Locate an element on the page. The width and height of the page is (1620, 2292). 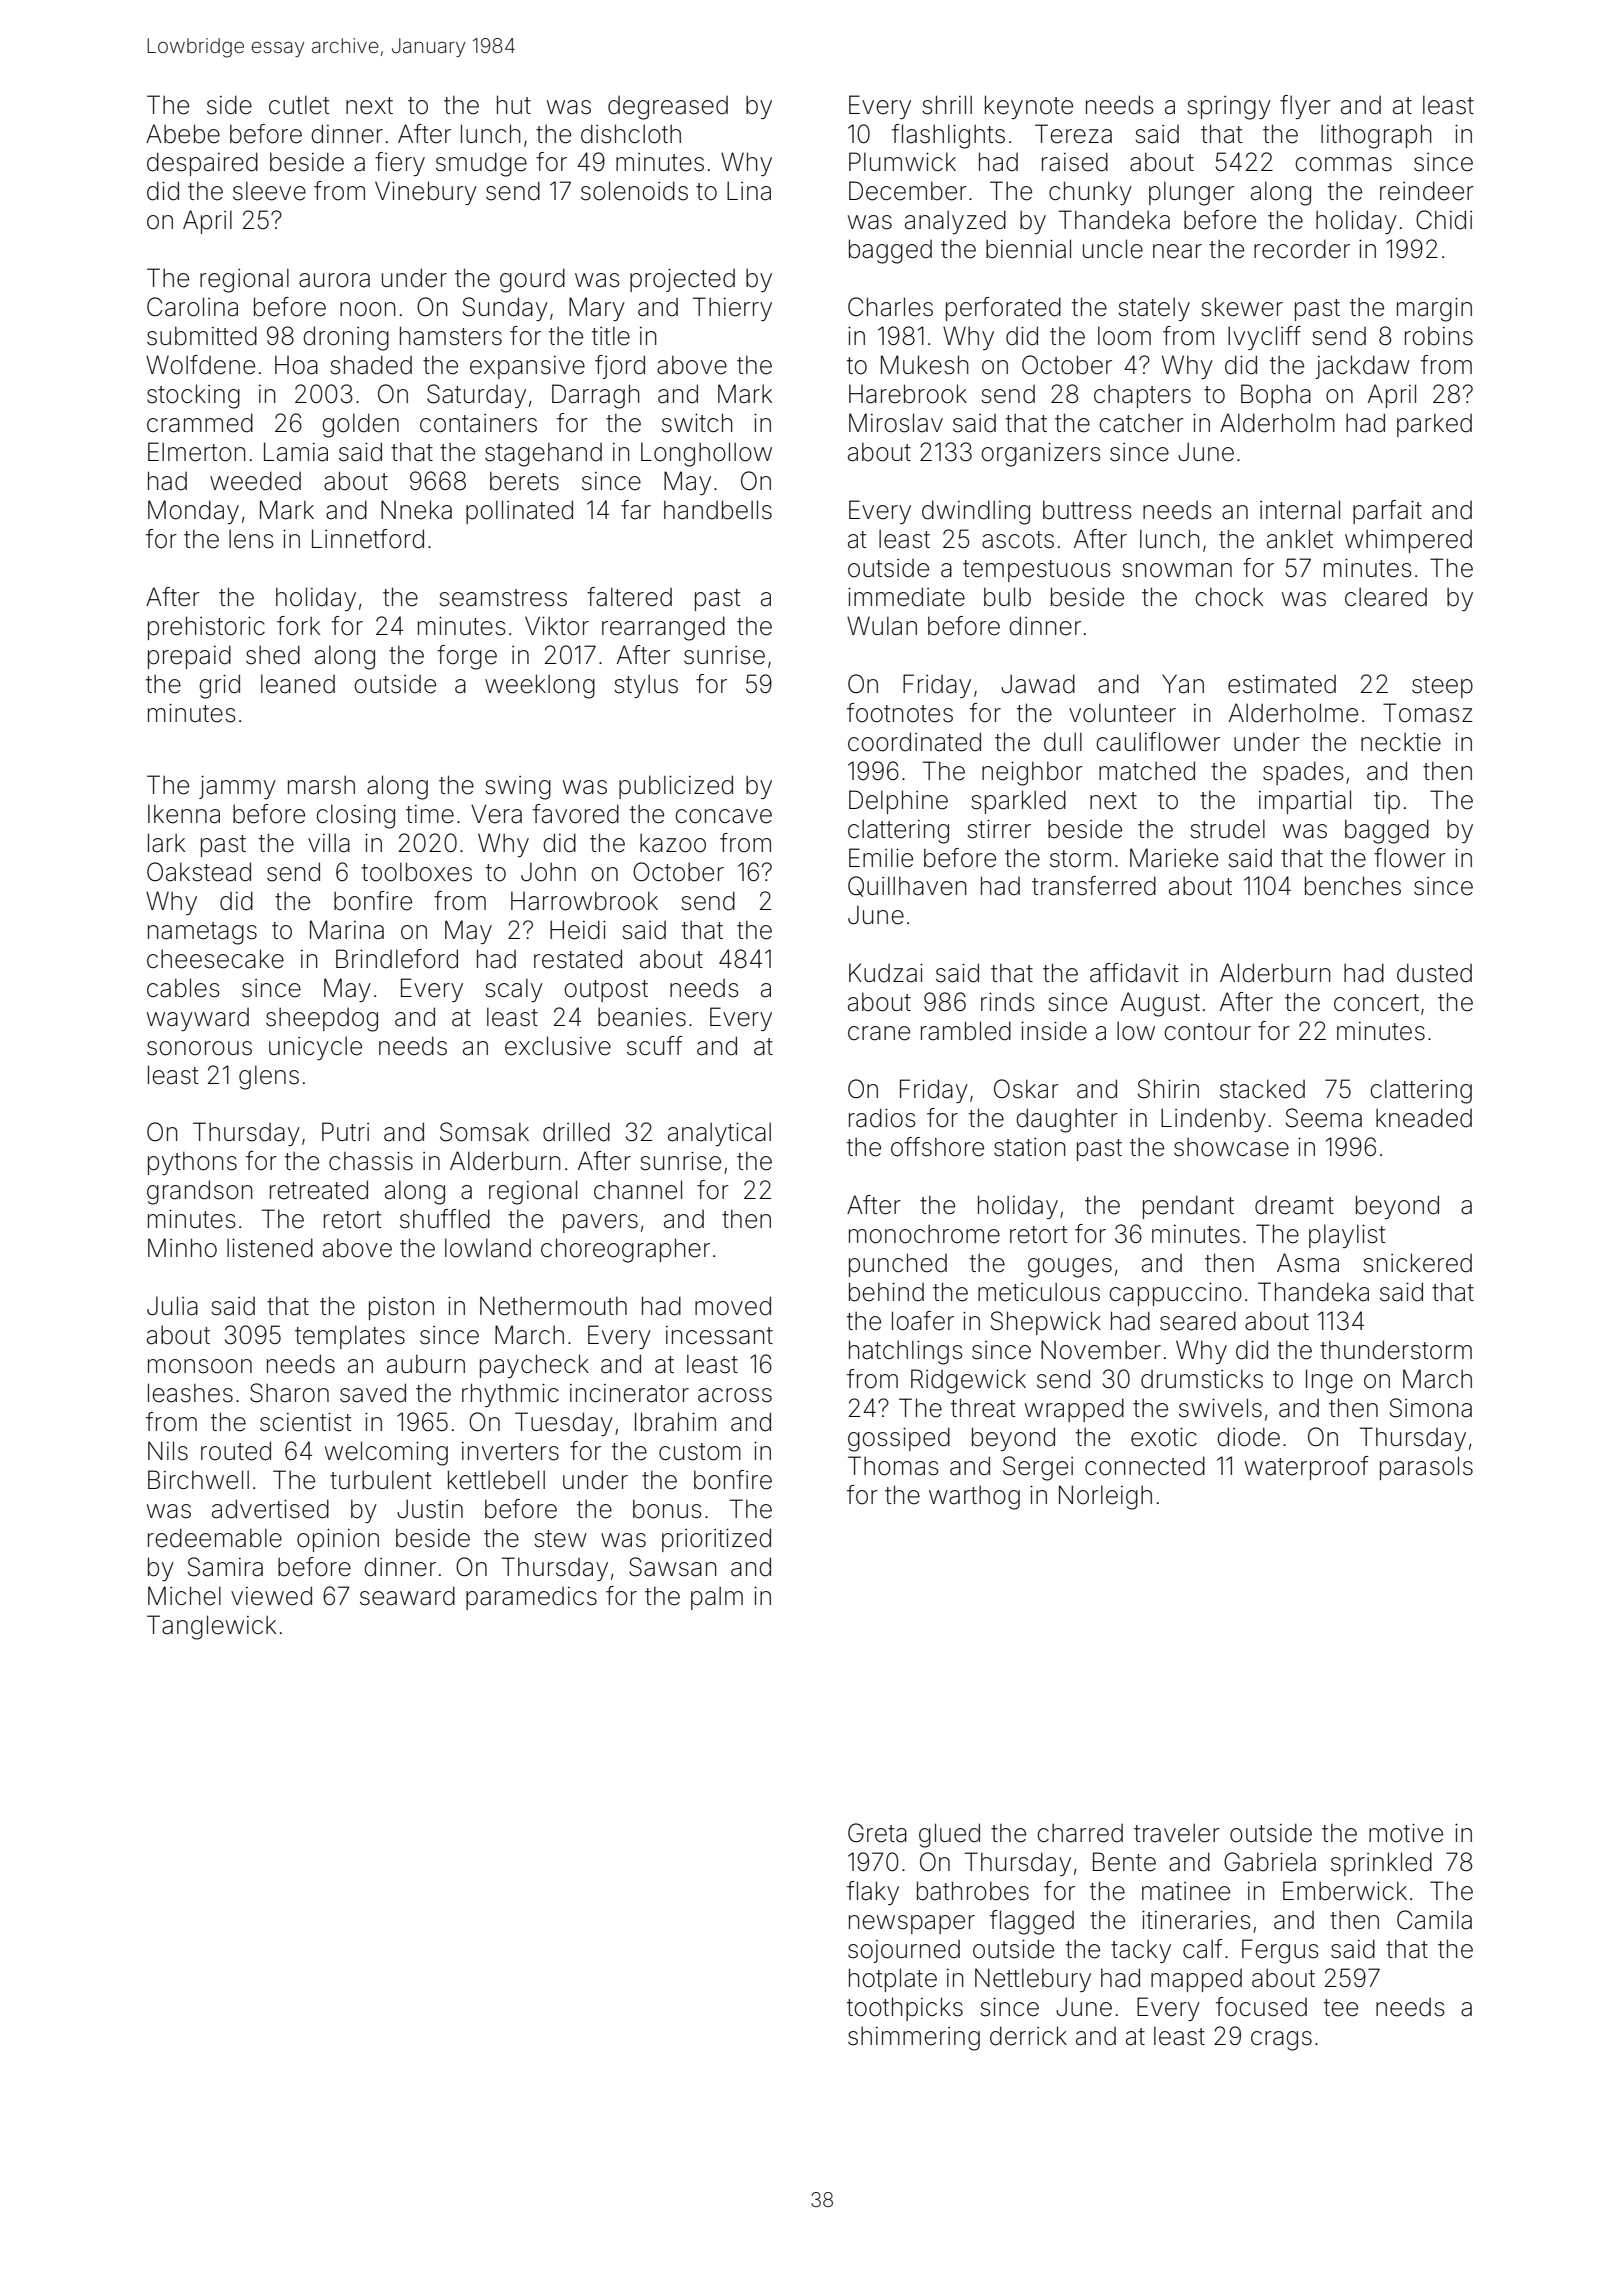
dusted is located at coordinates (1434, 973).
